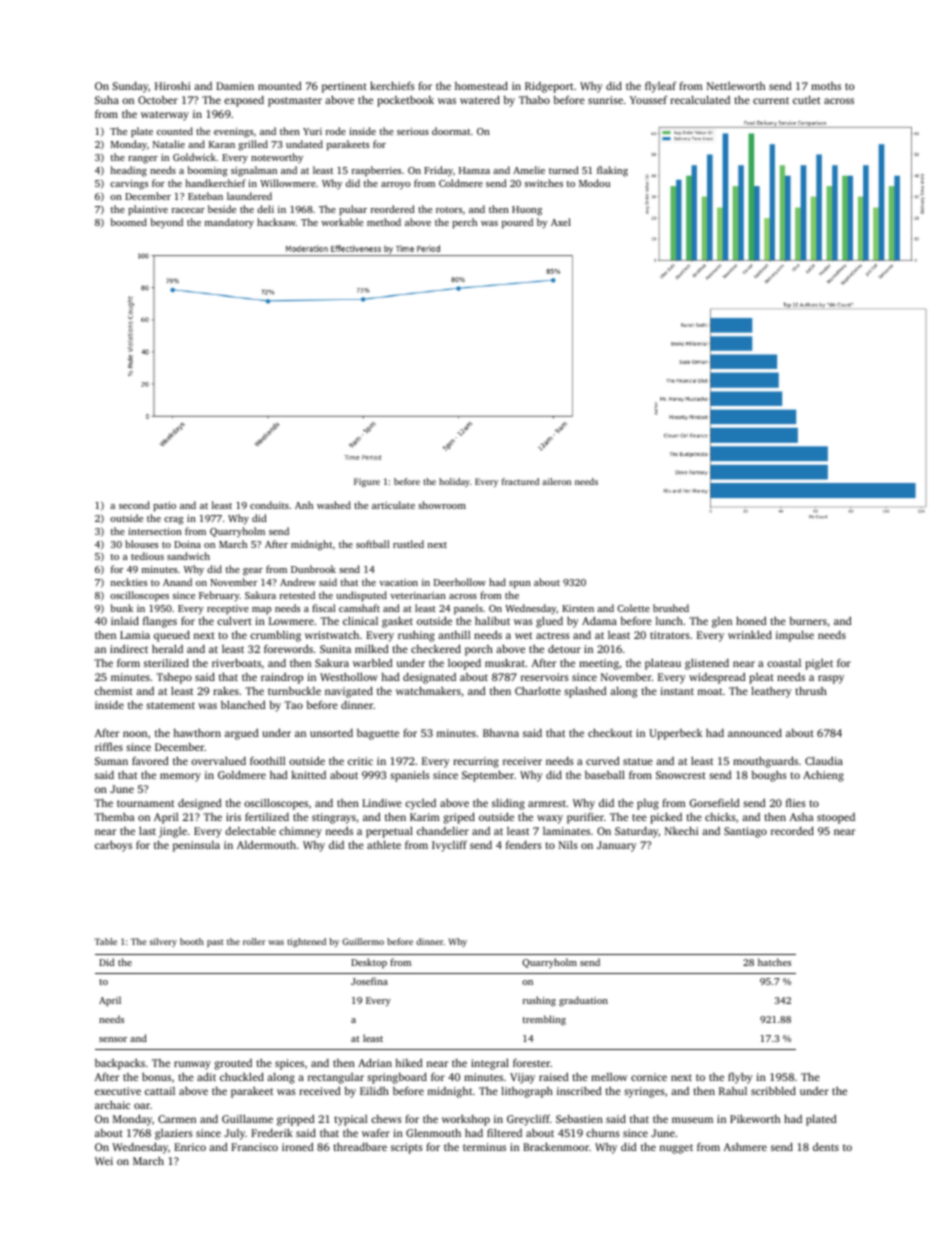 The width and height of the screenshot is (952, 1233). I want to click on kerchiefs, so click(392, 85).
